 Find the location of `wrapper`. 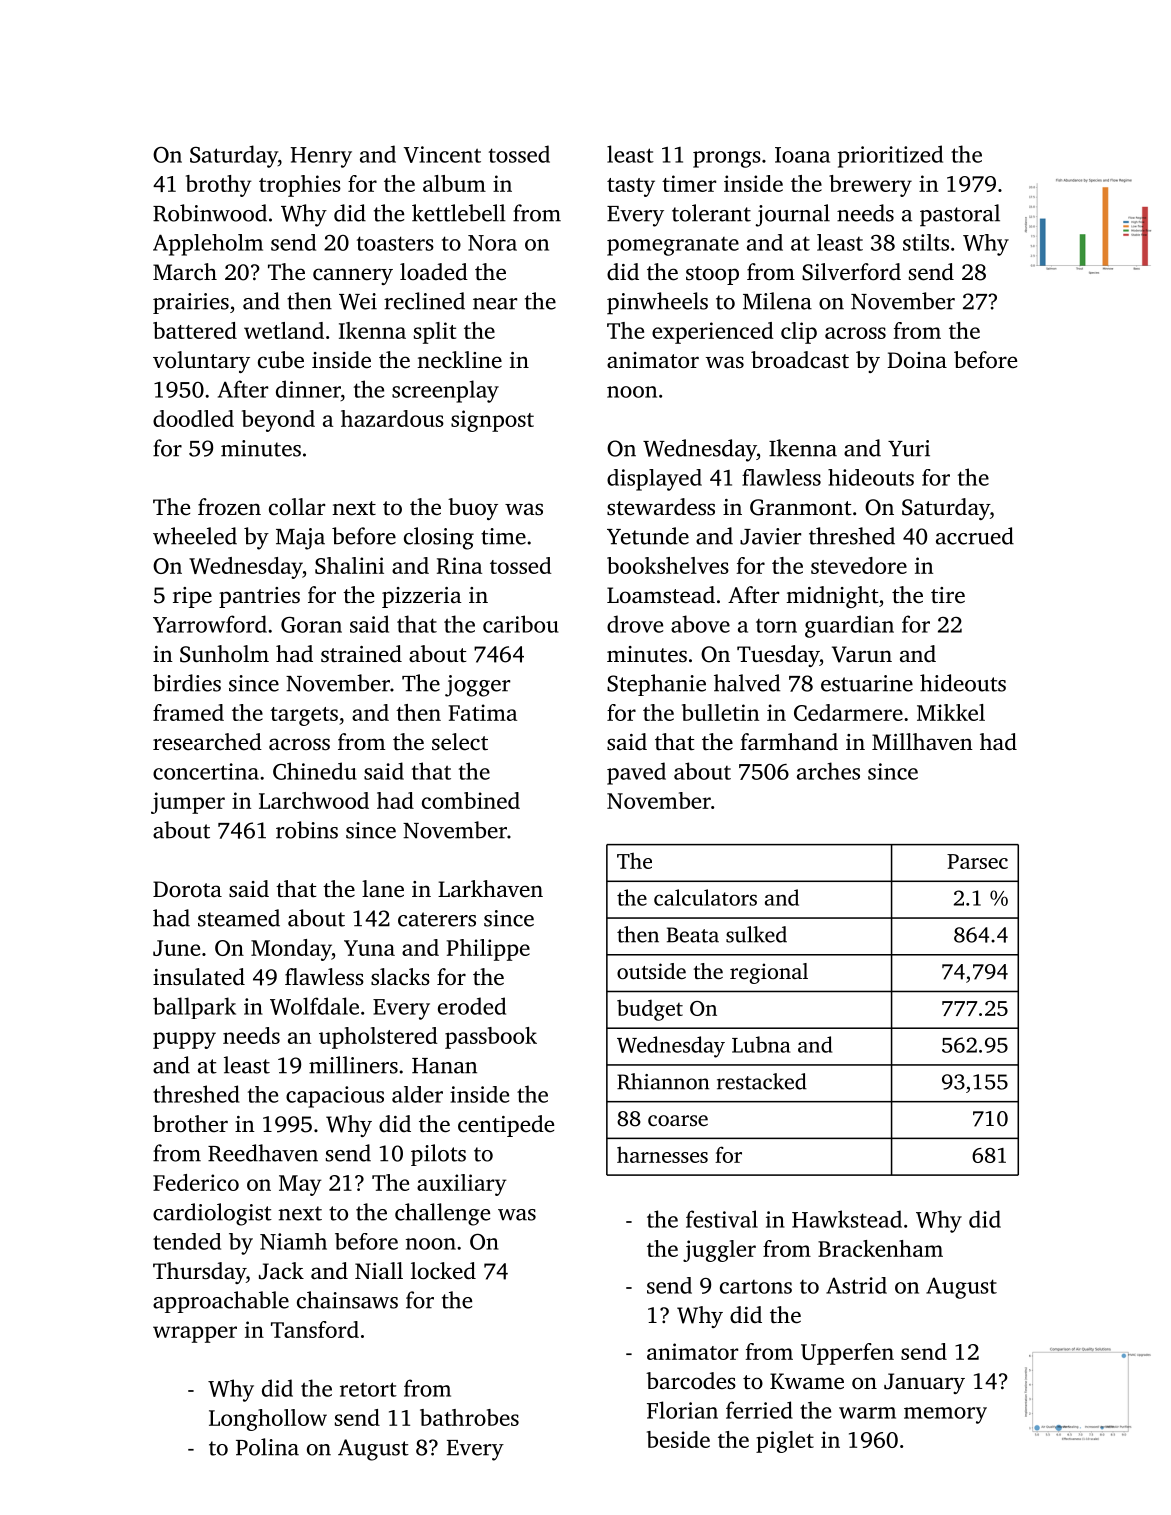

wrapper is located at coordinates (195, 1334).
